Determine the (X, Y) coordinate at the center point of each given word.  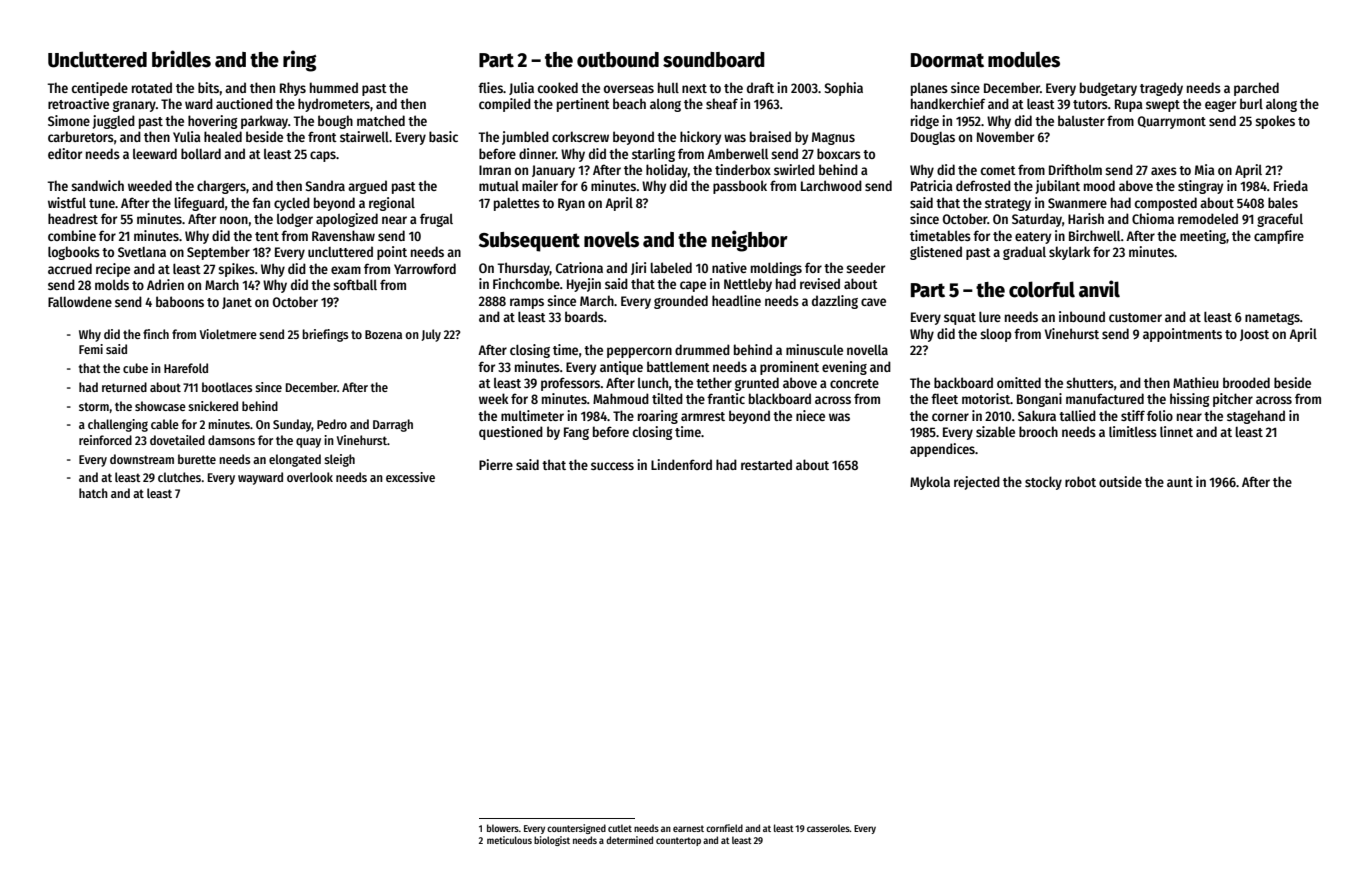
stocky (1043, 483)
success (612, 466)
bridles (181, 59)
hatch (93, 493)
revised (820, 283)
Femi (91, 349)
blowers (503, 828)
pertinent (583, 105)
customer (1135, 317)
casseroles (828, 828)
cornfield (724, 828)
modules (1024, 59)
